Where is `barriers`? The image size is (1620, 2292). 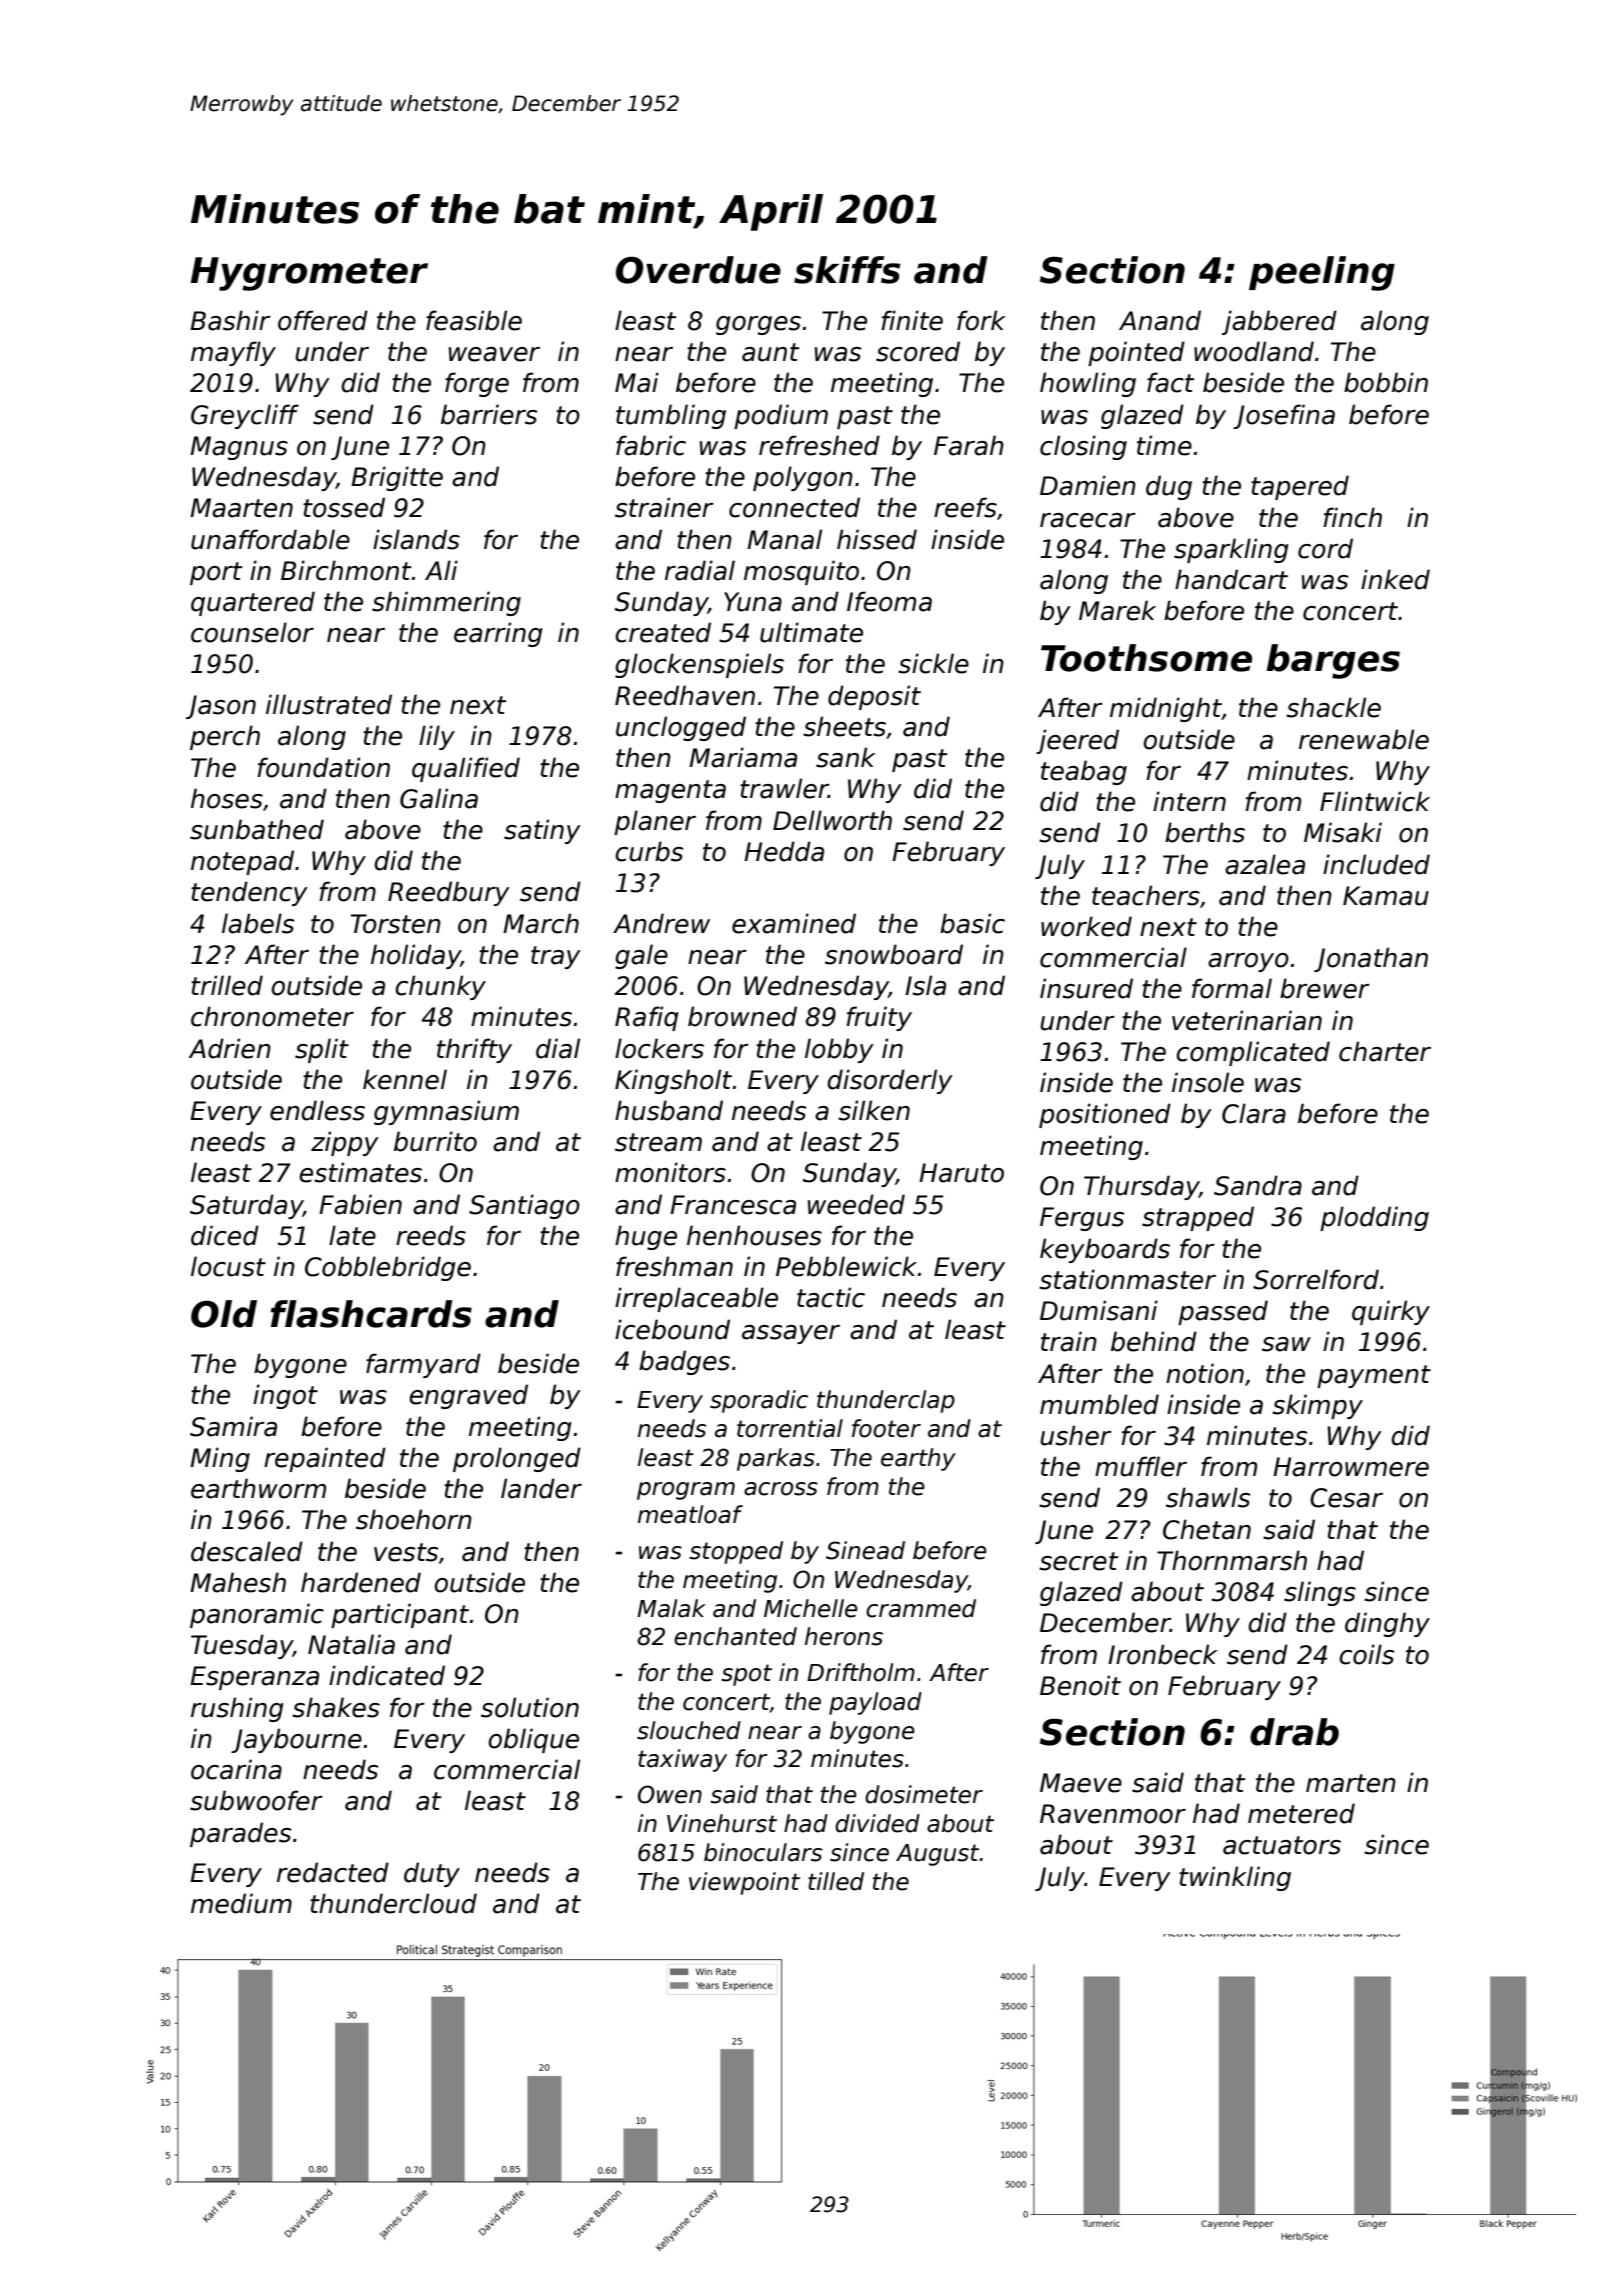
barriers is located at coordinates (489, 414).
